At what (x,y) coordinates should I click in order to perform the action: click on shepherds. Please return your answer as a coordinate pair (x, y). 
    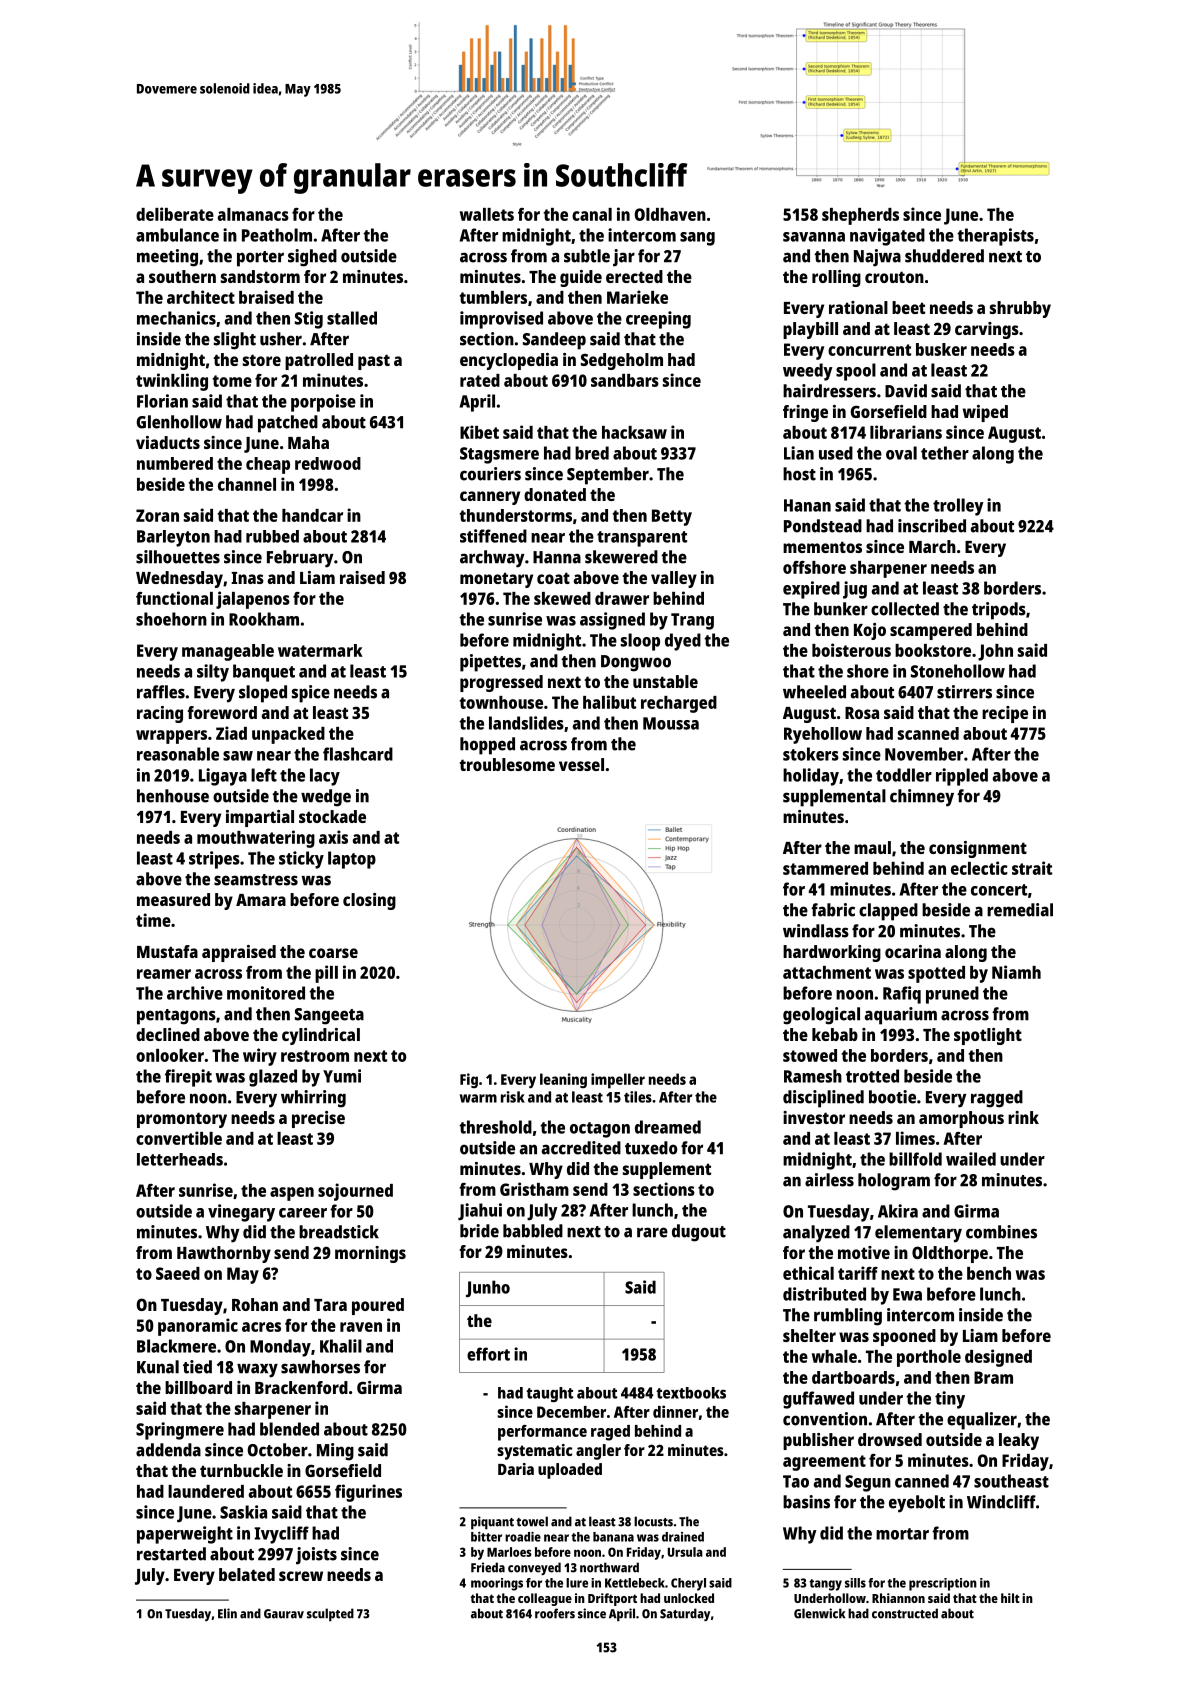
    Looking at the image, I should click on (860, 216).
